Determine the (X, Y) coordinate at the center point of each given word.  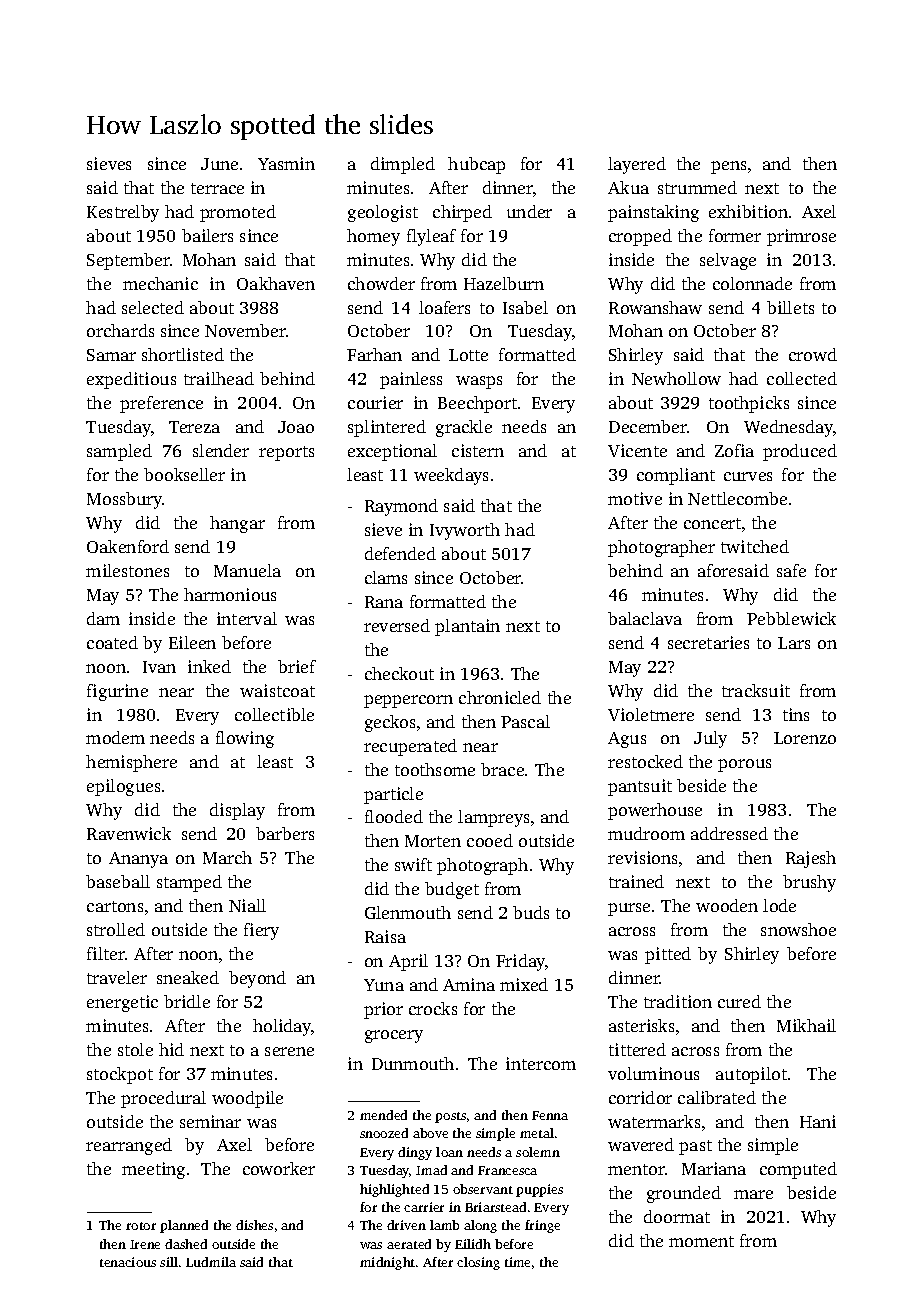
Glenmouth (408, 912)
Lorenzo (805, 738)
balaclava (645, 618)
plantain (467, 627)
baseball (118, 881)
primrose (801, 237)
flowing (245, 739)
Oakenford (128, 546)
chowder (381, 283)
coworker (279, 1168)
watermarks (654, 1121)
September (128, 261)
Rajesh (811, 859)
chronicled (500, 697)
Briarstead (495, 1207)
